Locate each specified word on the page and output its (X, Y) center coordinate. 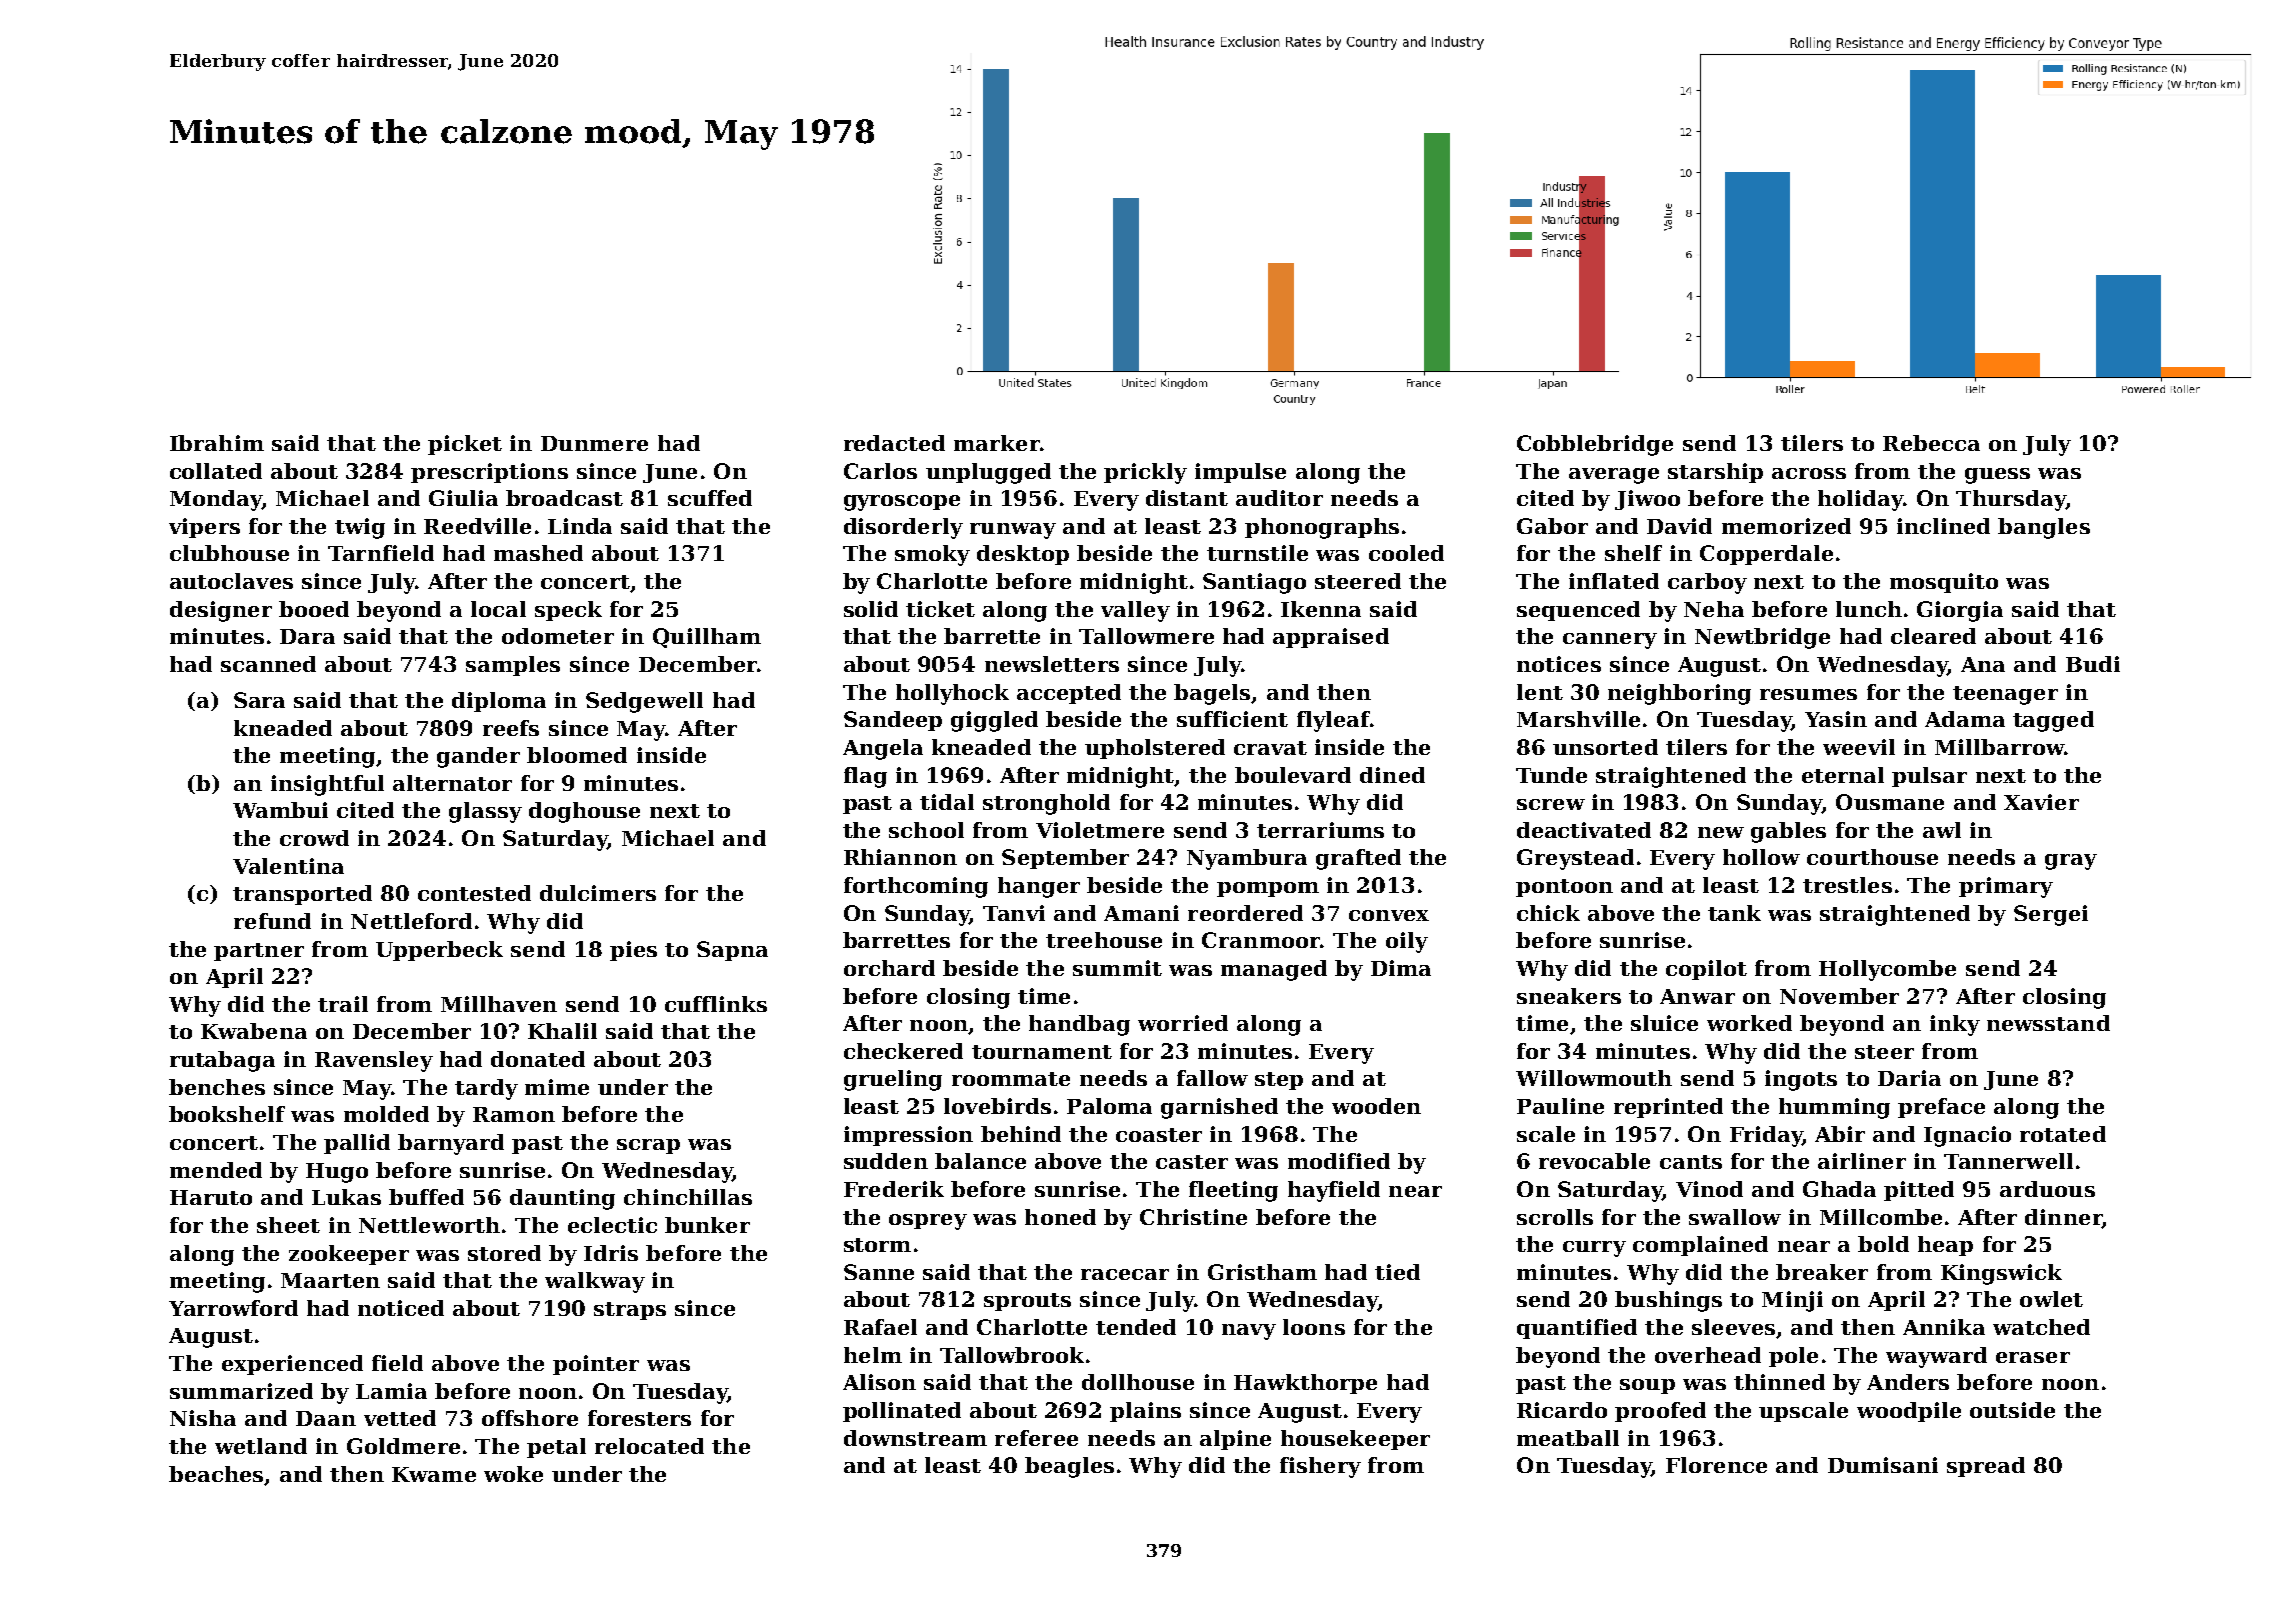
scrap (648, 1146)
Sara (259, 700)
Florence (1716, 1465)
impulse (1240, 473)
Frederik (894, 1189)
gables (1788, 832)
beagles (1069, 1467)
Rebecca (1931, 443)
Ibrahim (217, 443)
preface (1941, 1108)
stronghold (1046, 804)
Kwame (434, 1474)
